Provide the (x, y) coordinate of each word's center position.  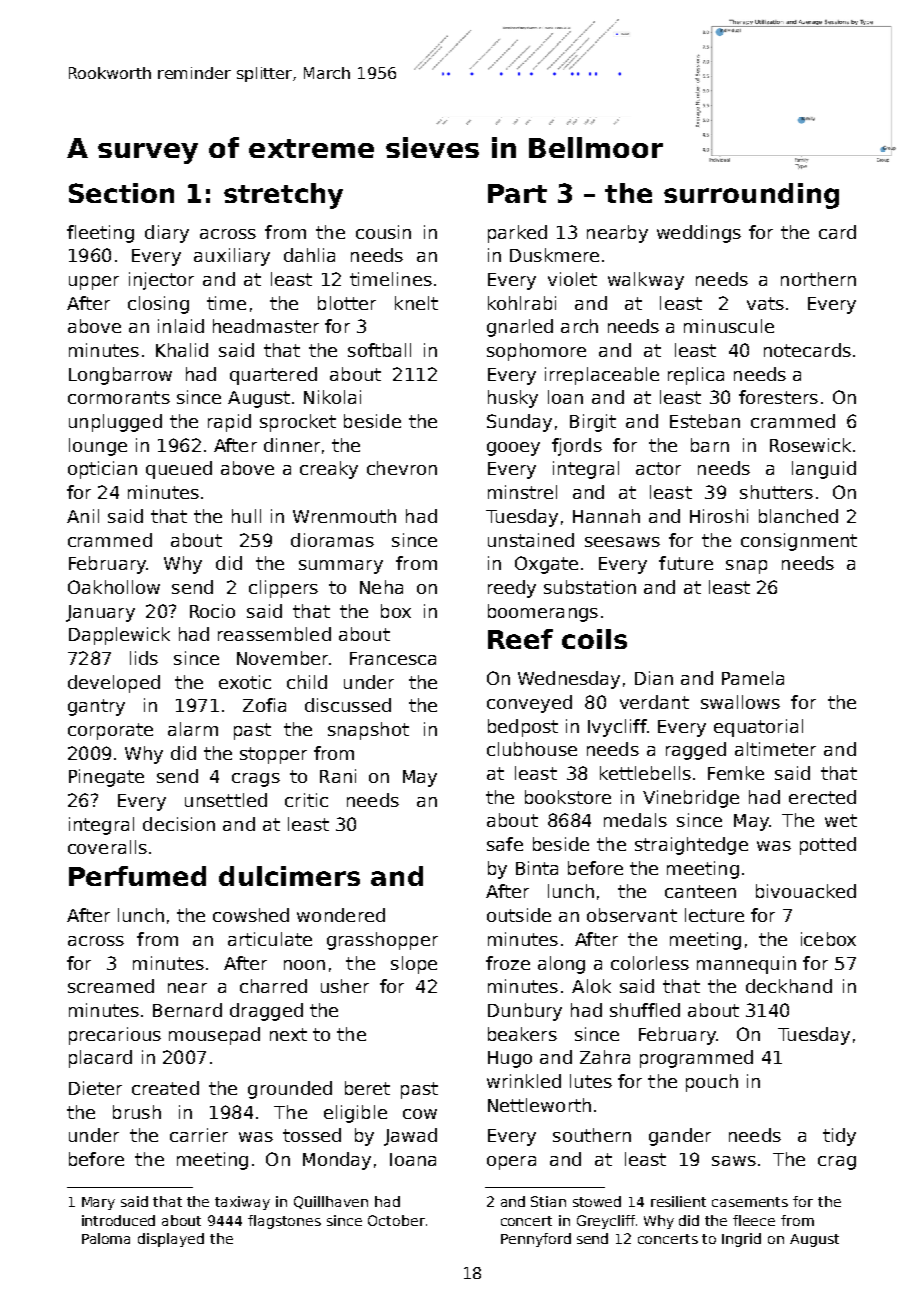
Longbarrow (120, 376)
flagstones (284, 1222)
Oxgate (546, 565)
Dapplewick (119, 636)
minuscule (729, 326)
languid (824, 470)
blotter (347, 303)
